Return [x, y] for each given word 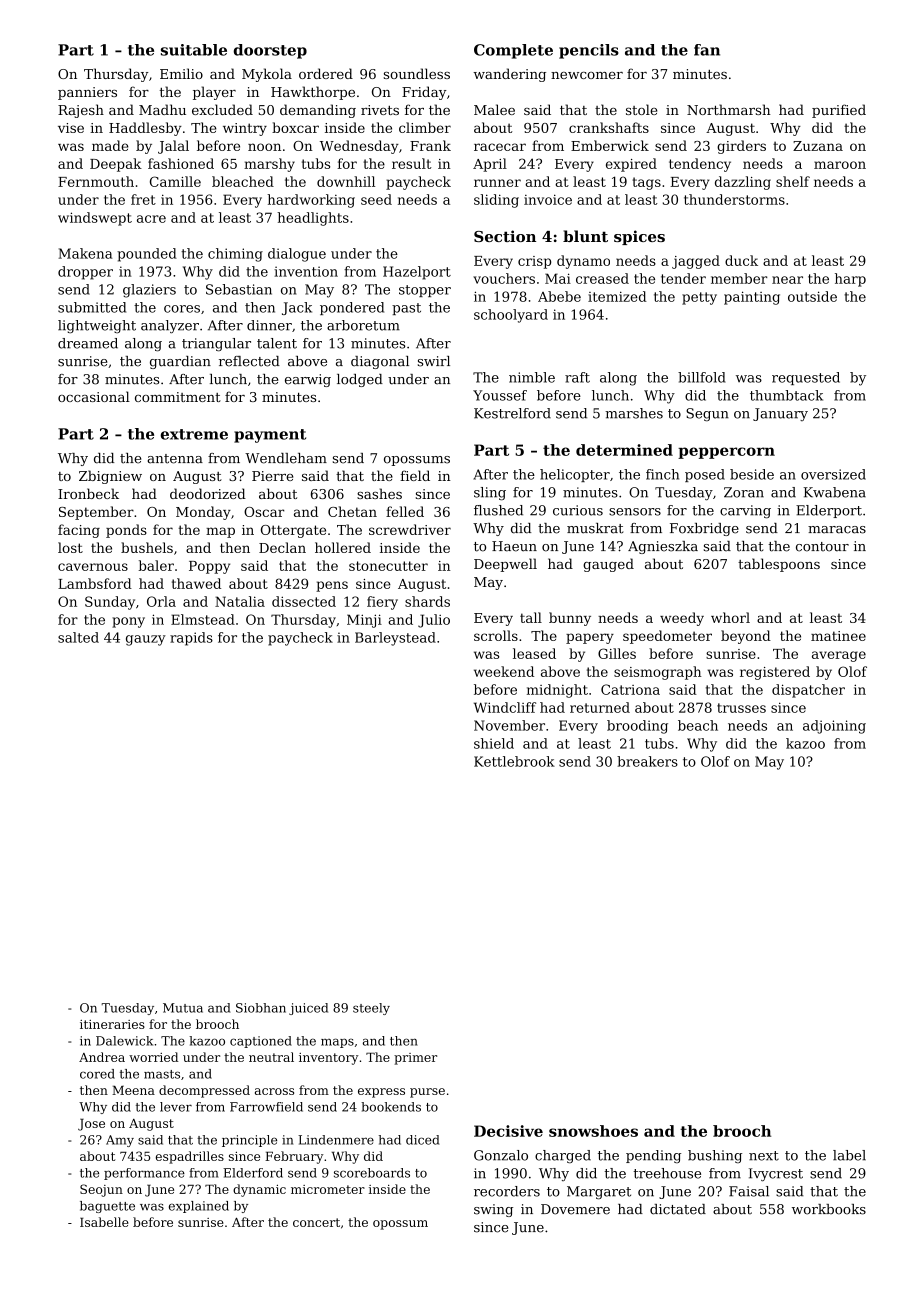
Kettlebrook [514, 761]
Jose [91, 1125]
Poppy [209, 567]
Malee [494, 109]
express [381, 1093]
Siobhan [261, 1008]
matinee [838, 636]
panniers [87, 93]
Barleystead [395, 639]
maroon [840, 165]
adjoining [834, 727]
